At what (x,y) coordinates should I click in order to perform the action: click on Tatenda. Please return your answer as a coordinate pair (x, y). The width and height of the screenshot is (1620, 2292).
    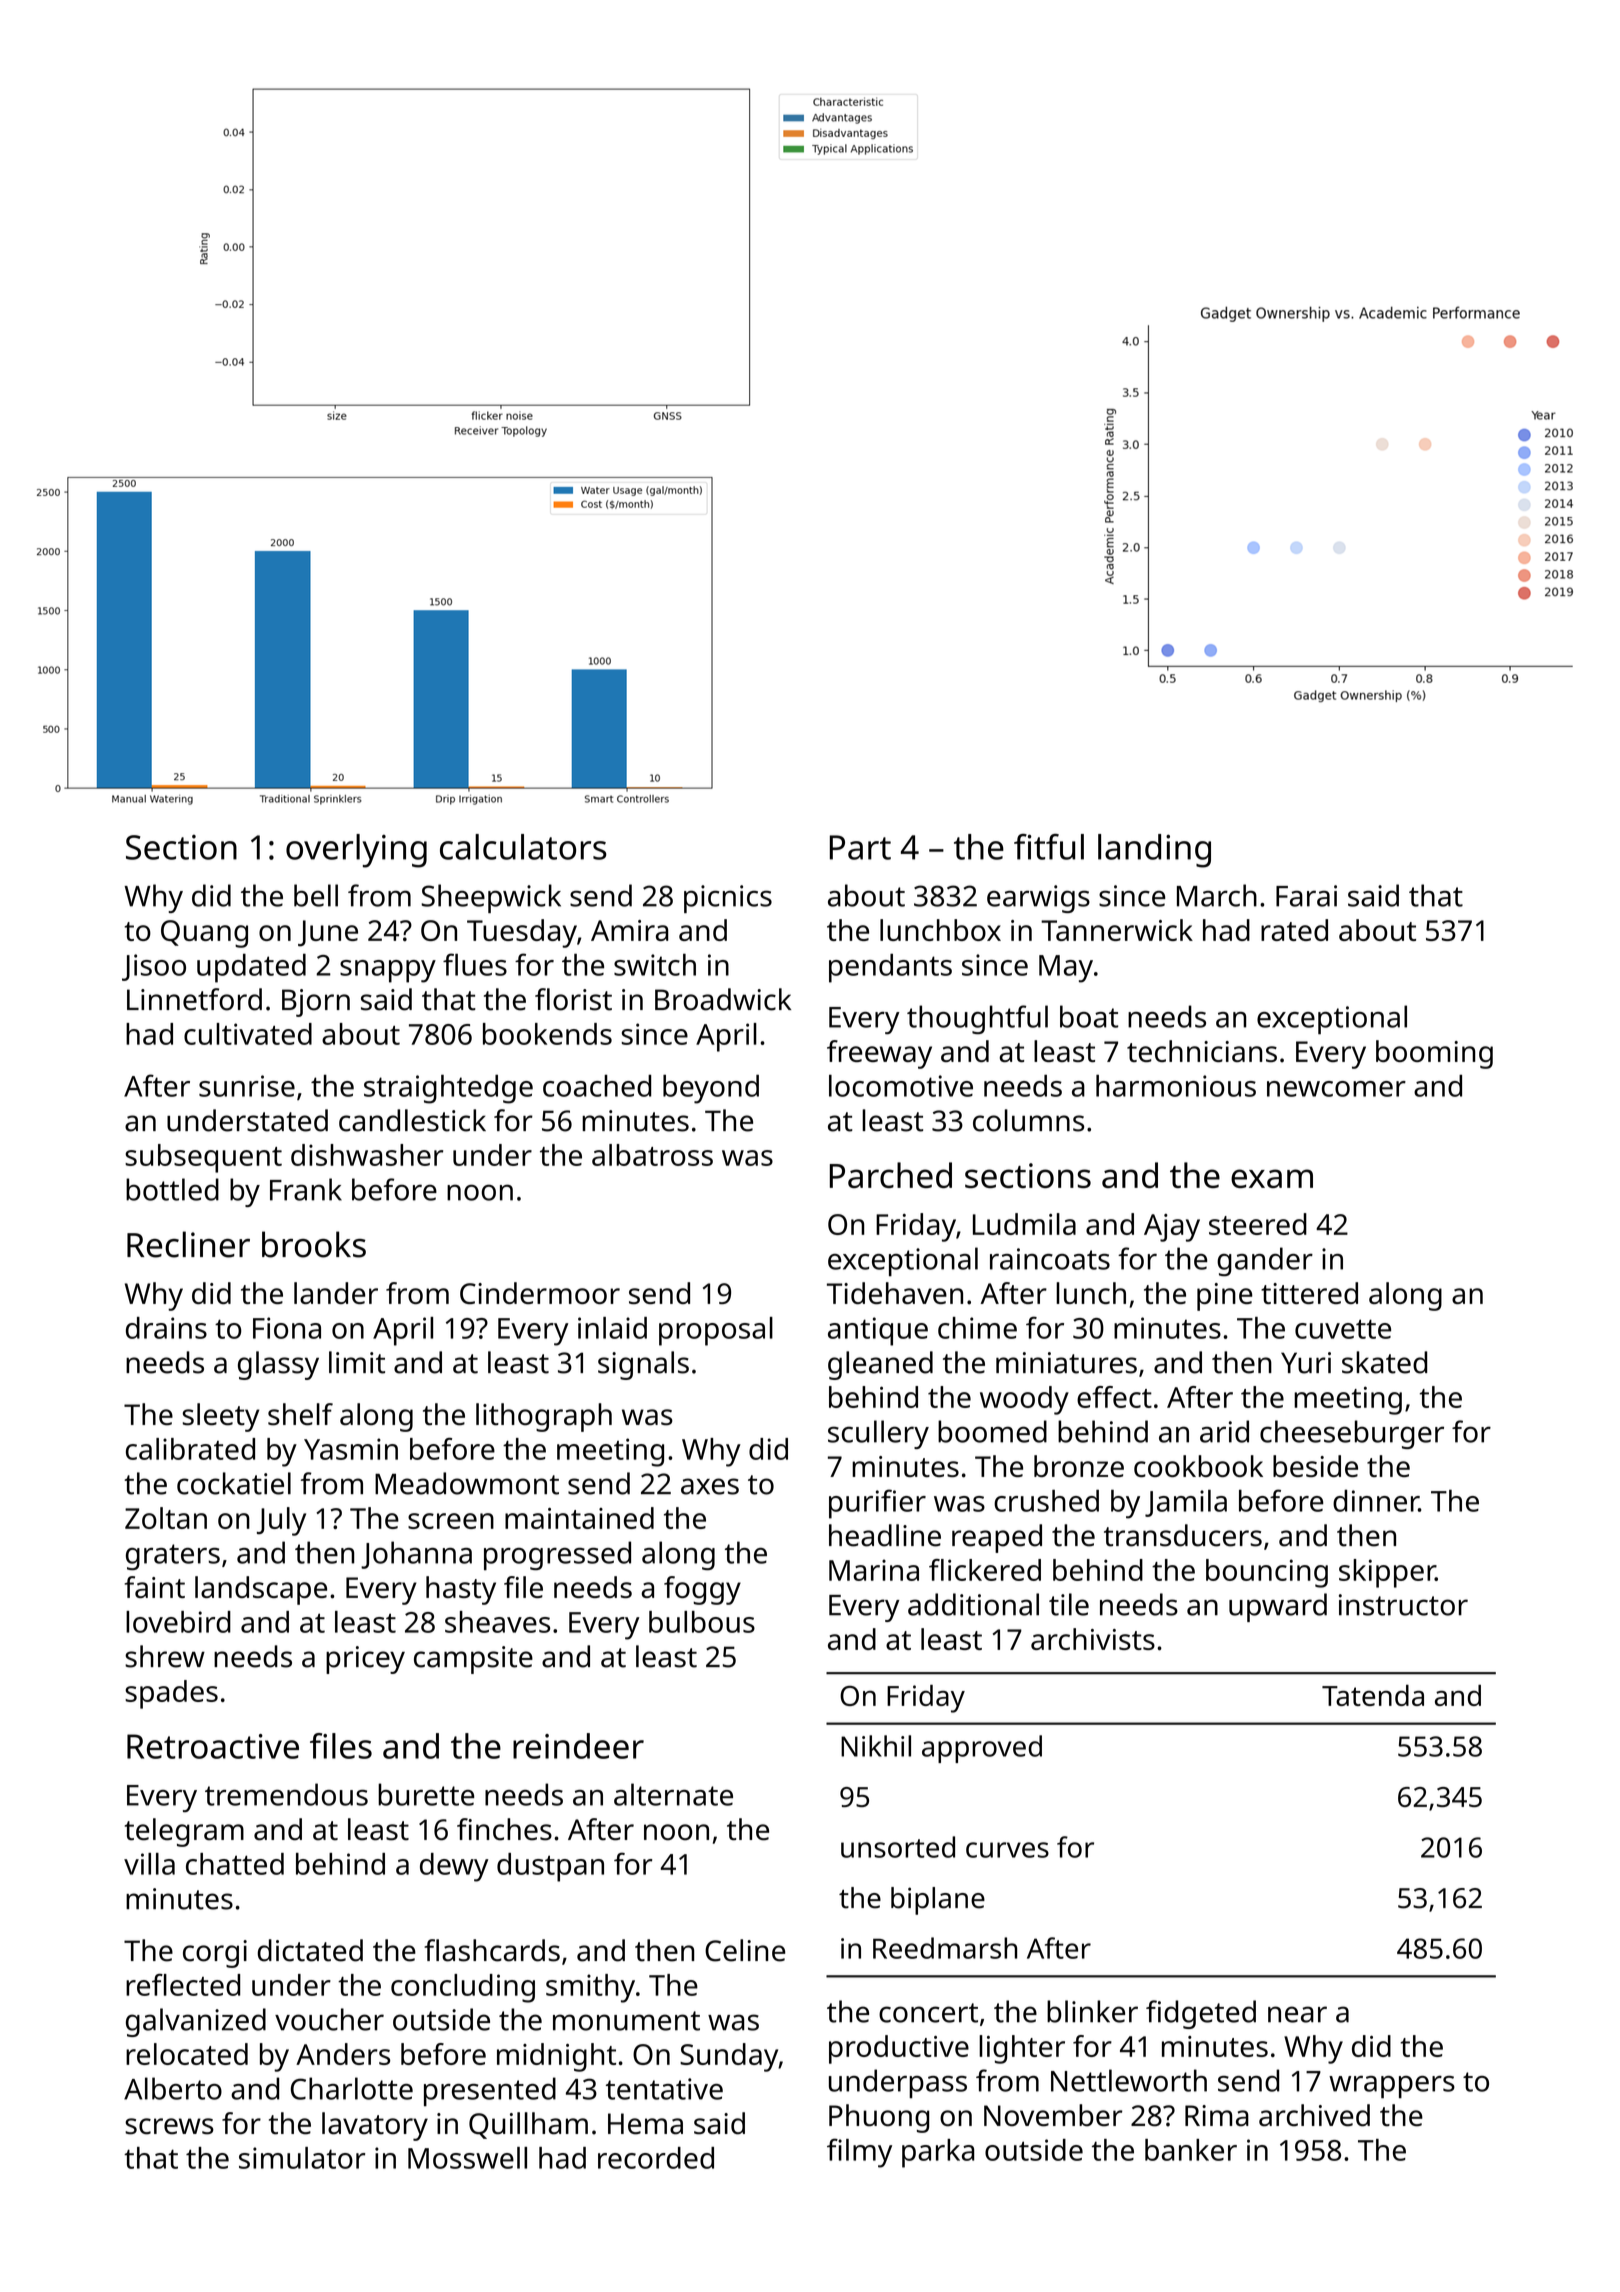
    Looking at the image, I should click on (1373, 1695).
